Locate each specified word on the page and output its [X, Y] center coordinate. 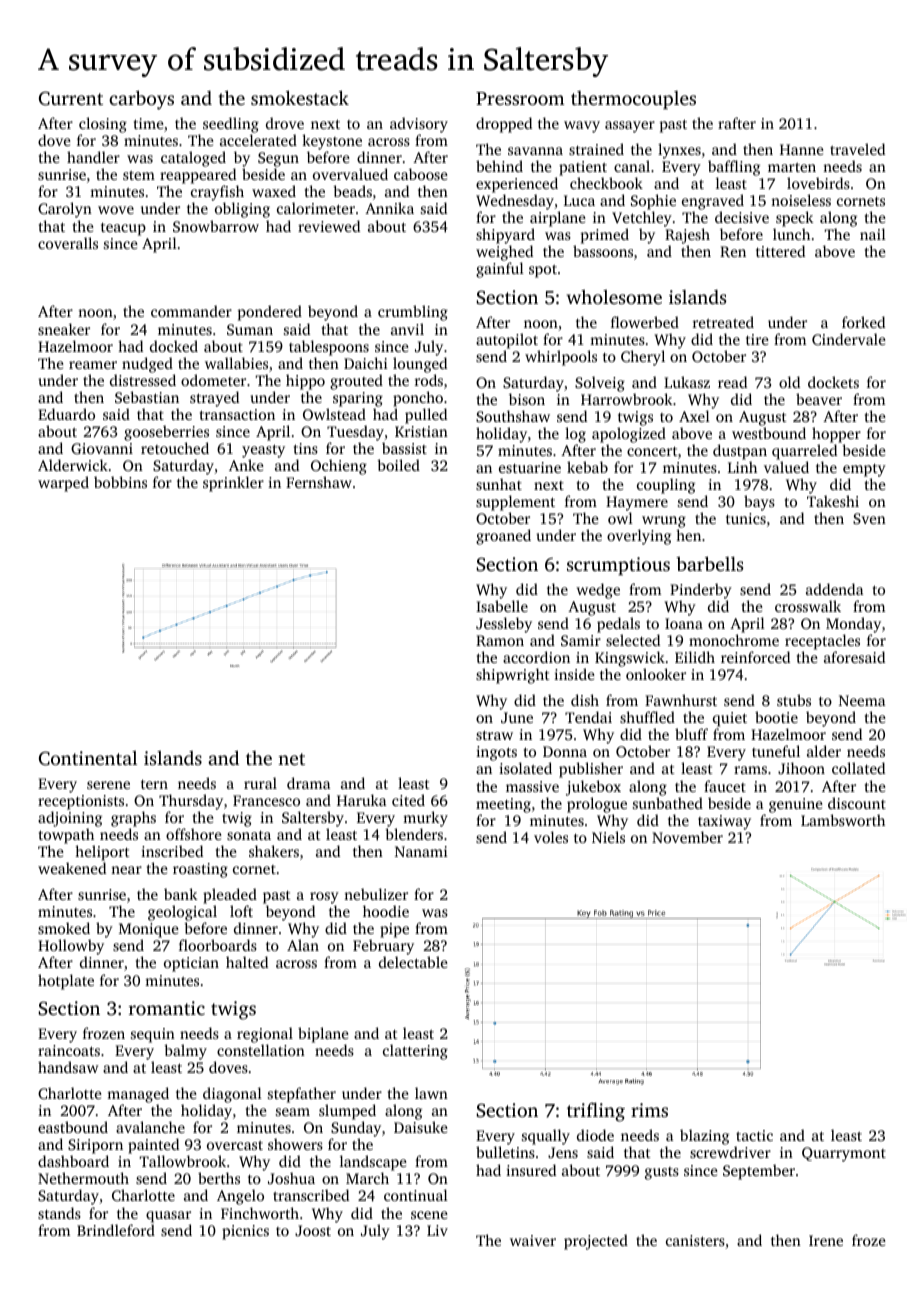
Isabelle [502, 606]
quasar [168, 1217]
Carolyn [65, 210]
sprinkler [233, 484]
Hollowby [71, 947]
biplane [323, 1035]
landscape [373, 1163]
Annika [389, 208]
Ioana [684, 623]
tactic [754, 1135]
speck [794, 219]
